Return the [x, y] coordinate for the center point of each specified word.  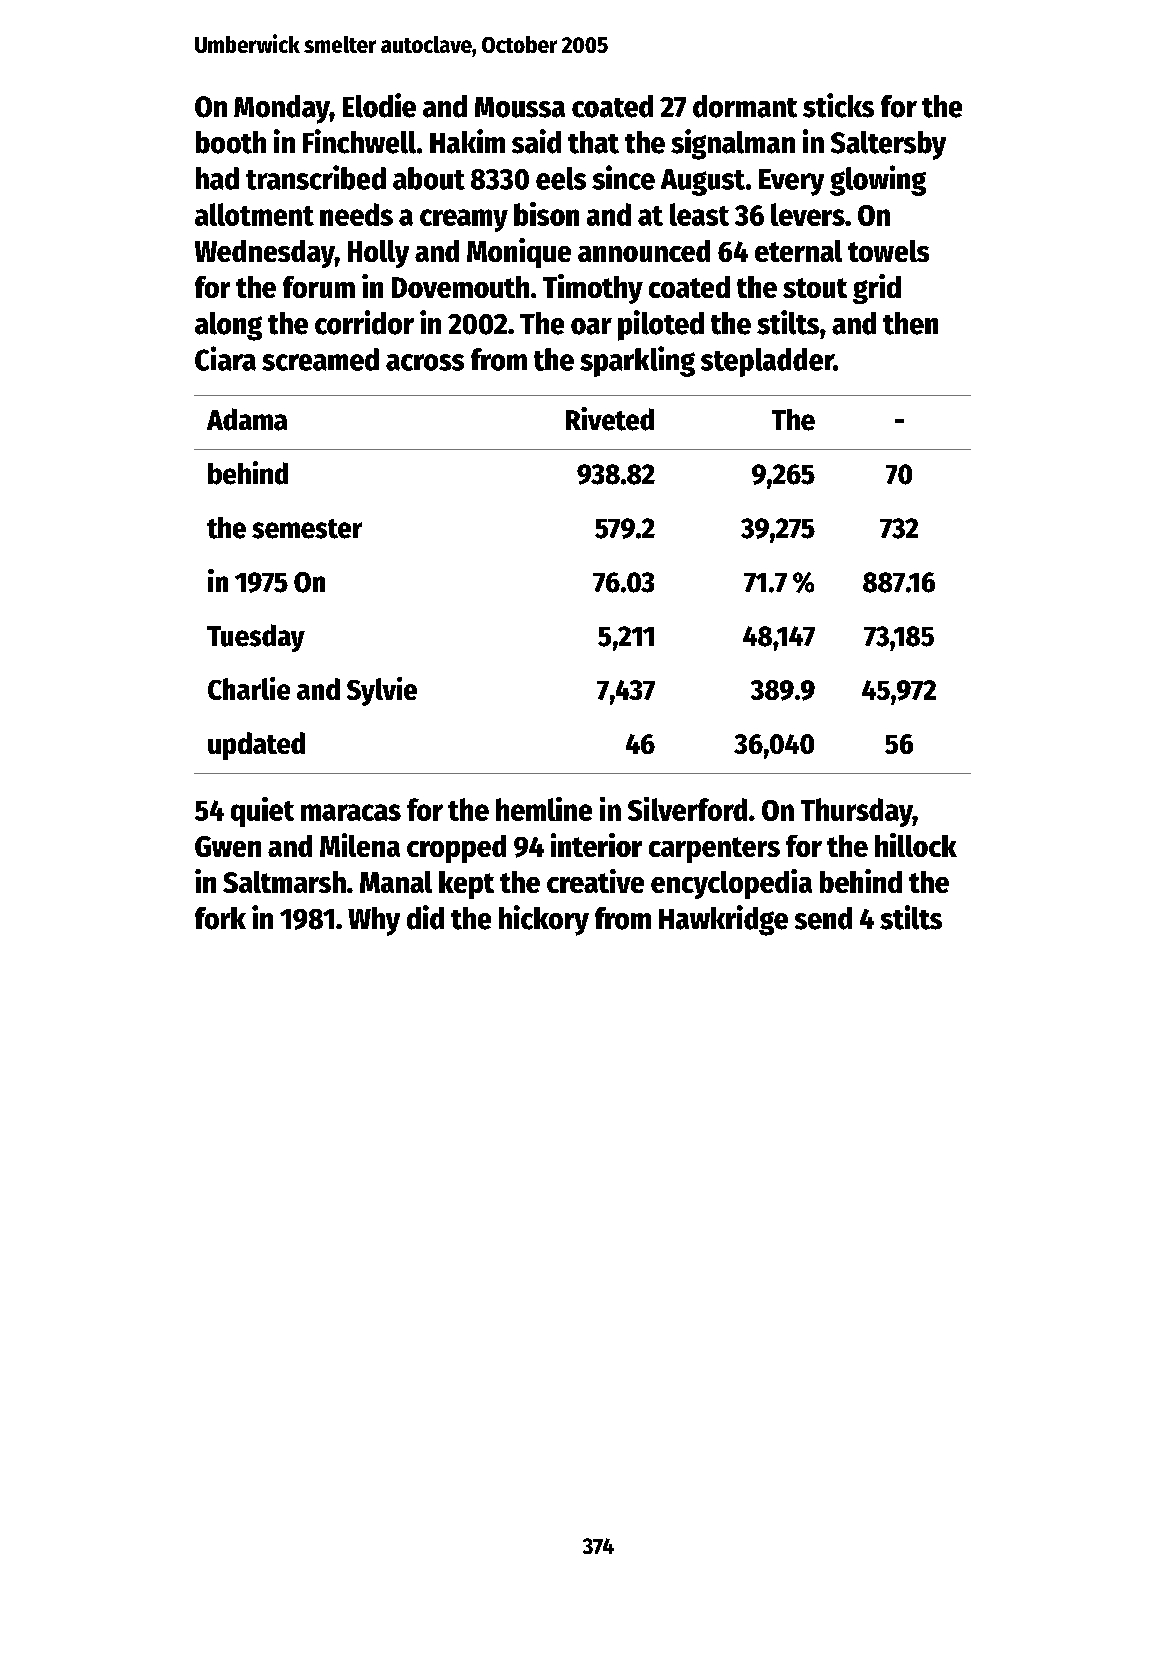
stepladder [767, 362]
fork [220, 918]
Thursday [857, 812]
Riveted [610, 419]
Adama [247, 419]
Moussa [520, 107]
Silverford [687, 809]
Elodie [379, 105]
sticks [838, 105]
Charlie [249, 688]
